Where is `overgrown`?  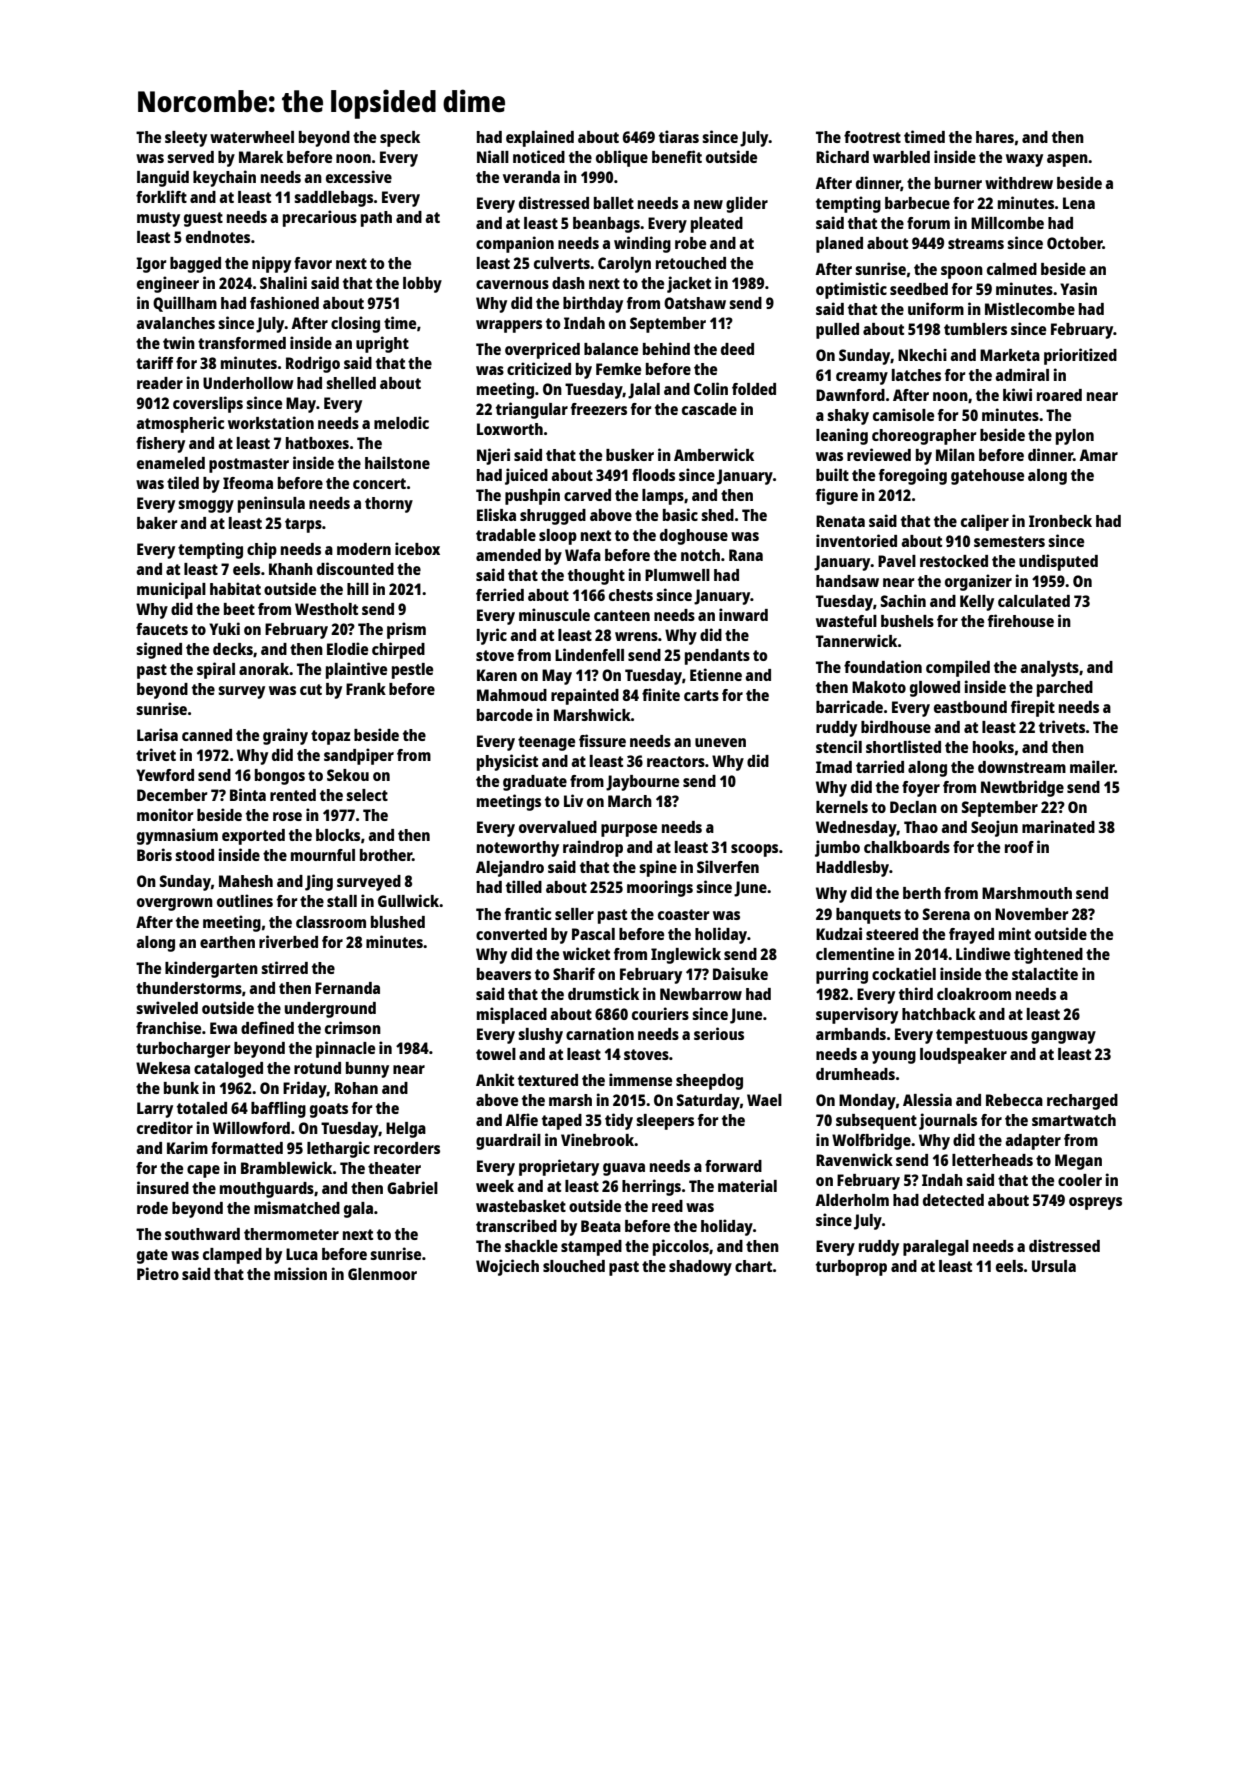 overgrown is located at coordinates (175, 904).
